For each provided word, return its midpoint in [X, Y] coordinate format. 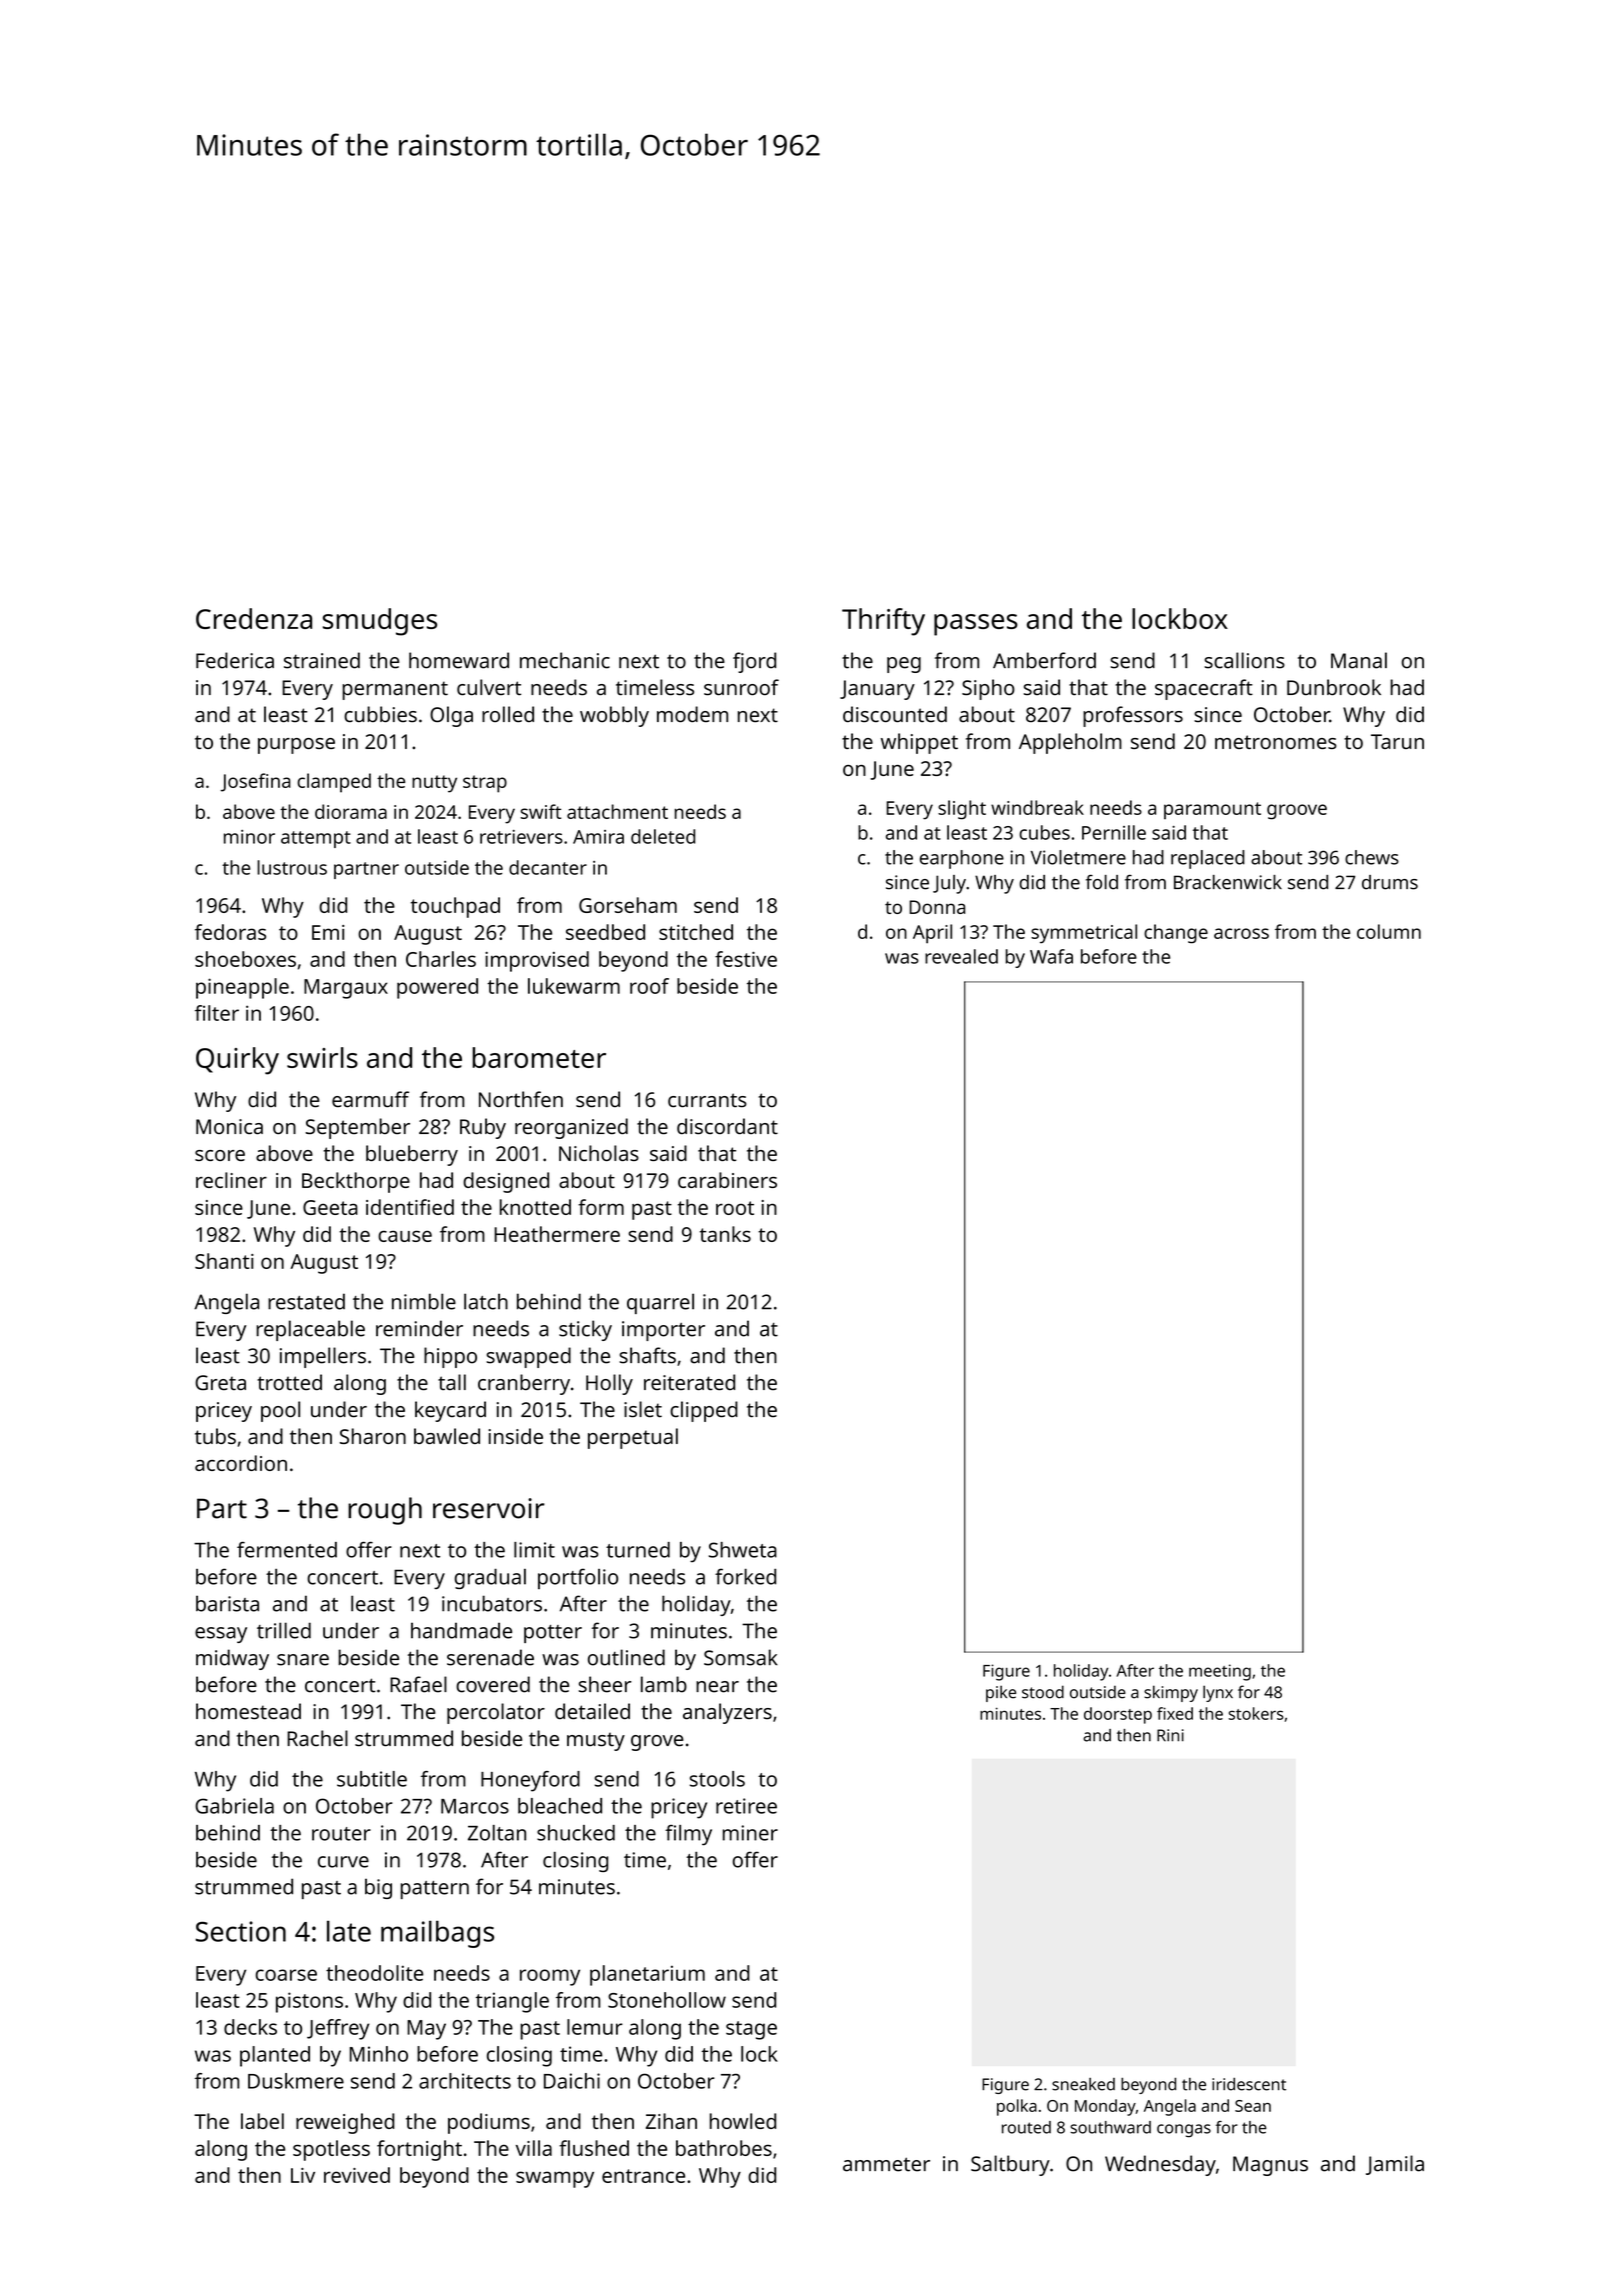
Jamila [1395, 2165]
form [601, 1207]
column [1389, 931]
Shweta [743, 1550]
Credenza [254, 618]
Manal [1359, 660]
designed [506, 1182]
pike [1001, 1693]
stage [751, 2030]
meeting [1220, 1672]
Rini [1170, 1735]
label [262, 2121]
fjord [754, 662]
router [341, 1834]
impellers [323, 1357]
